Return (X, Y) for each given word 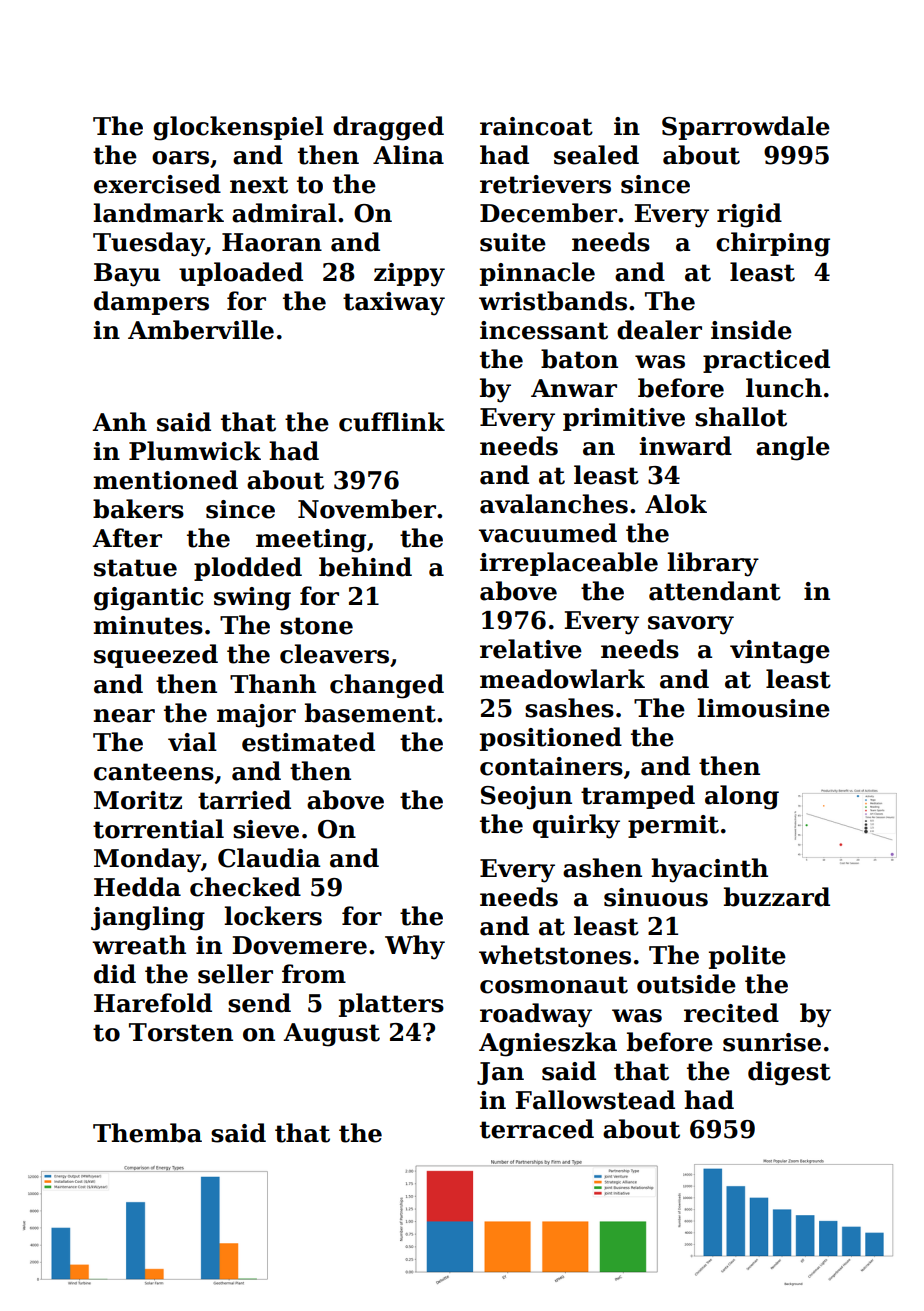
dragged (388, 128)
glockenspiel (238, 128)
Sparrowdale (746, 128)
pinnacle (537, 274)
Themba (147, 1133)
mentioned (165, 480)
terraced (537, 1129)
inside (751, 330)
